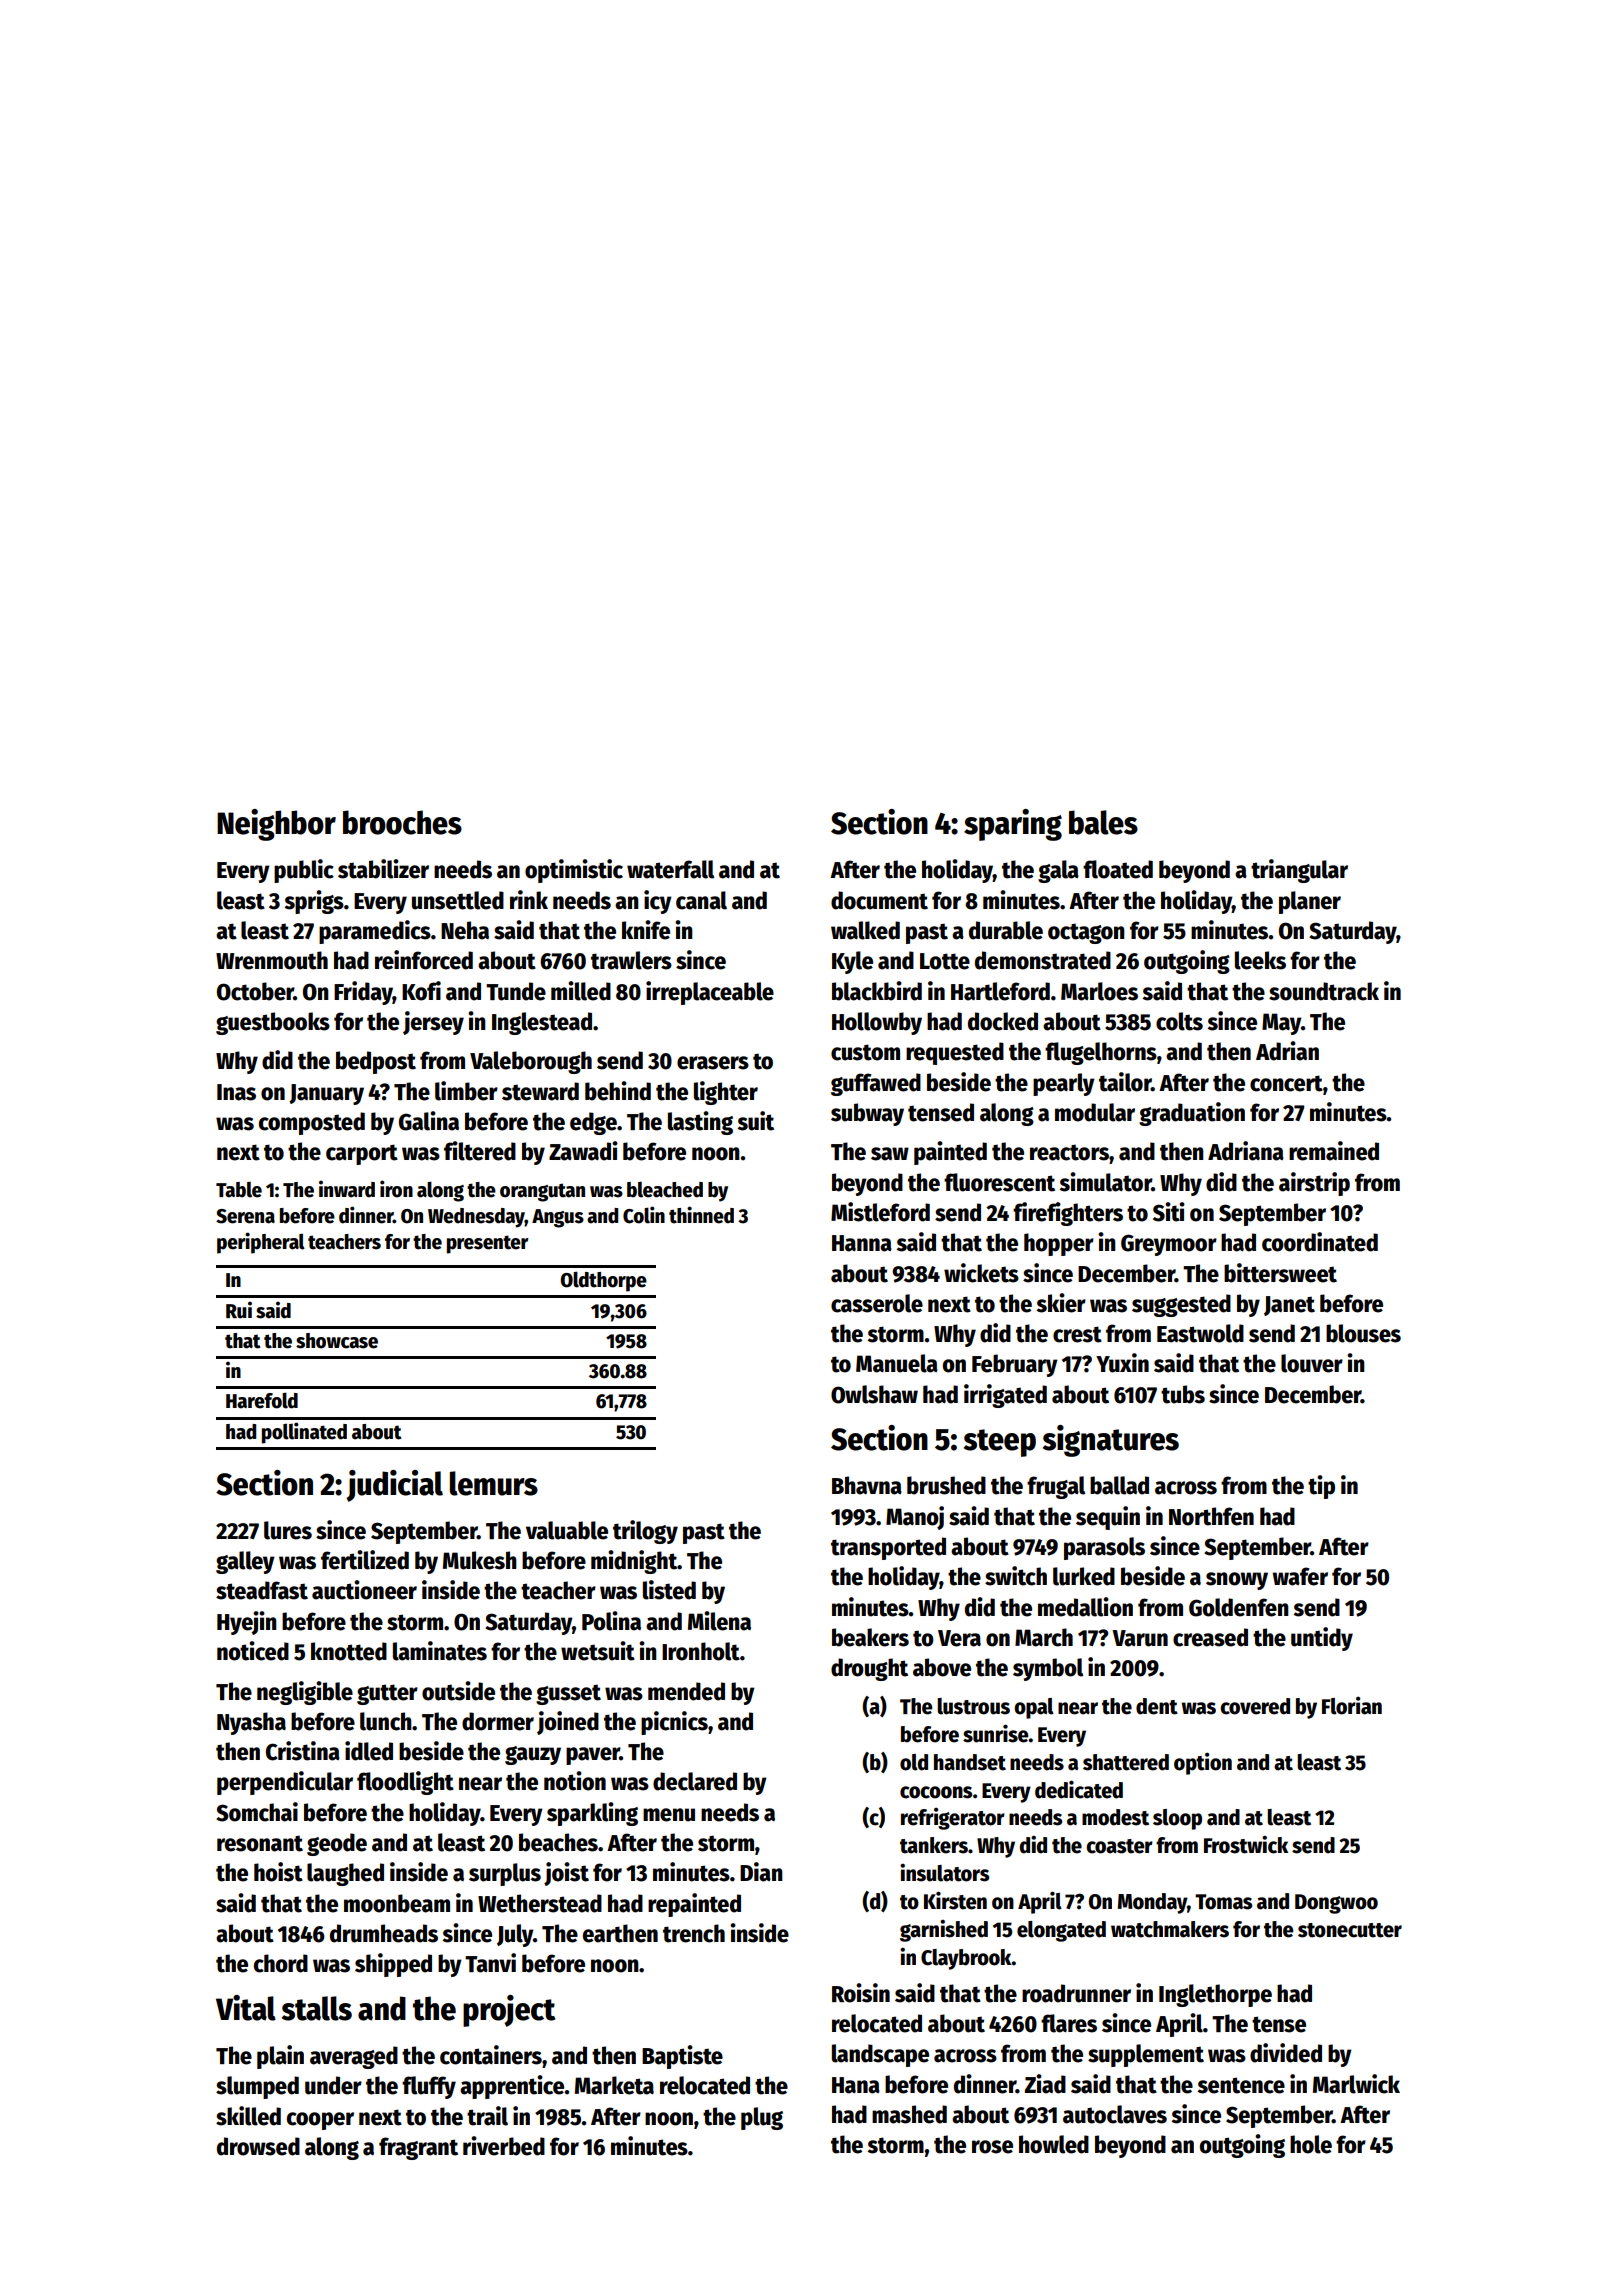 The height and width of the image is (2292, 1620). What do you see at coordinates (1311, 2144) in the image?
I see `hole` at bounding box center [1311, 2144].
